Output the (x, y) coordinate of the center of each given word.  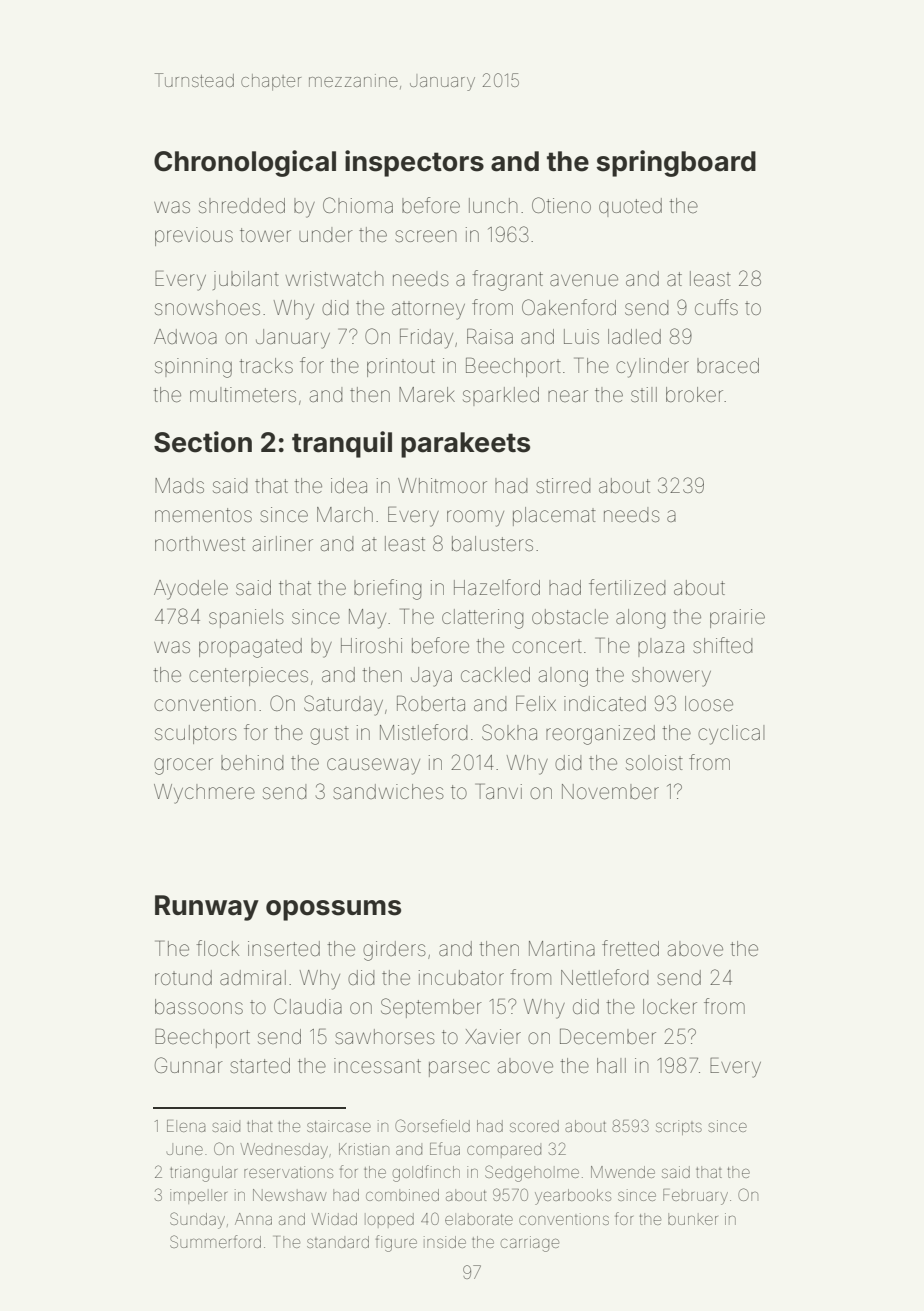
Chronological (245, 163)
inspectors (414, 163)
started (260, 1065)
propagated (250, 648)
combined (402, 1195)
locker (670, 1007)
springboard (676, 163)
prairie (737, 618)
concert (547, 646)
